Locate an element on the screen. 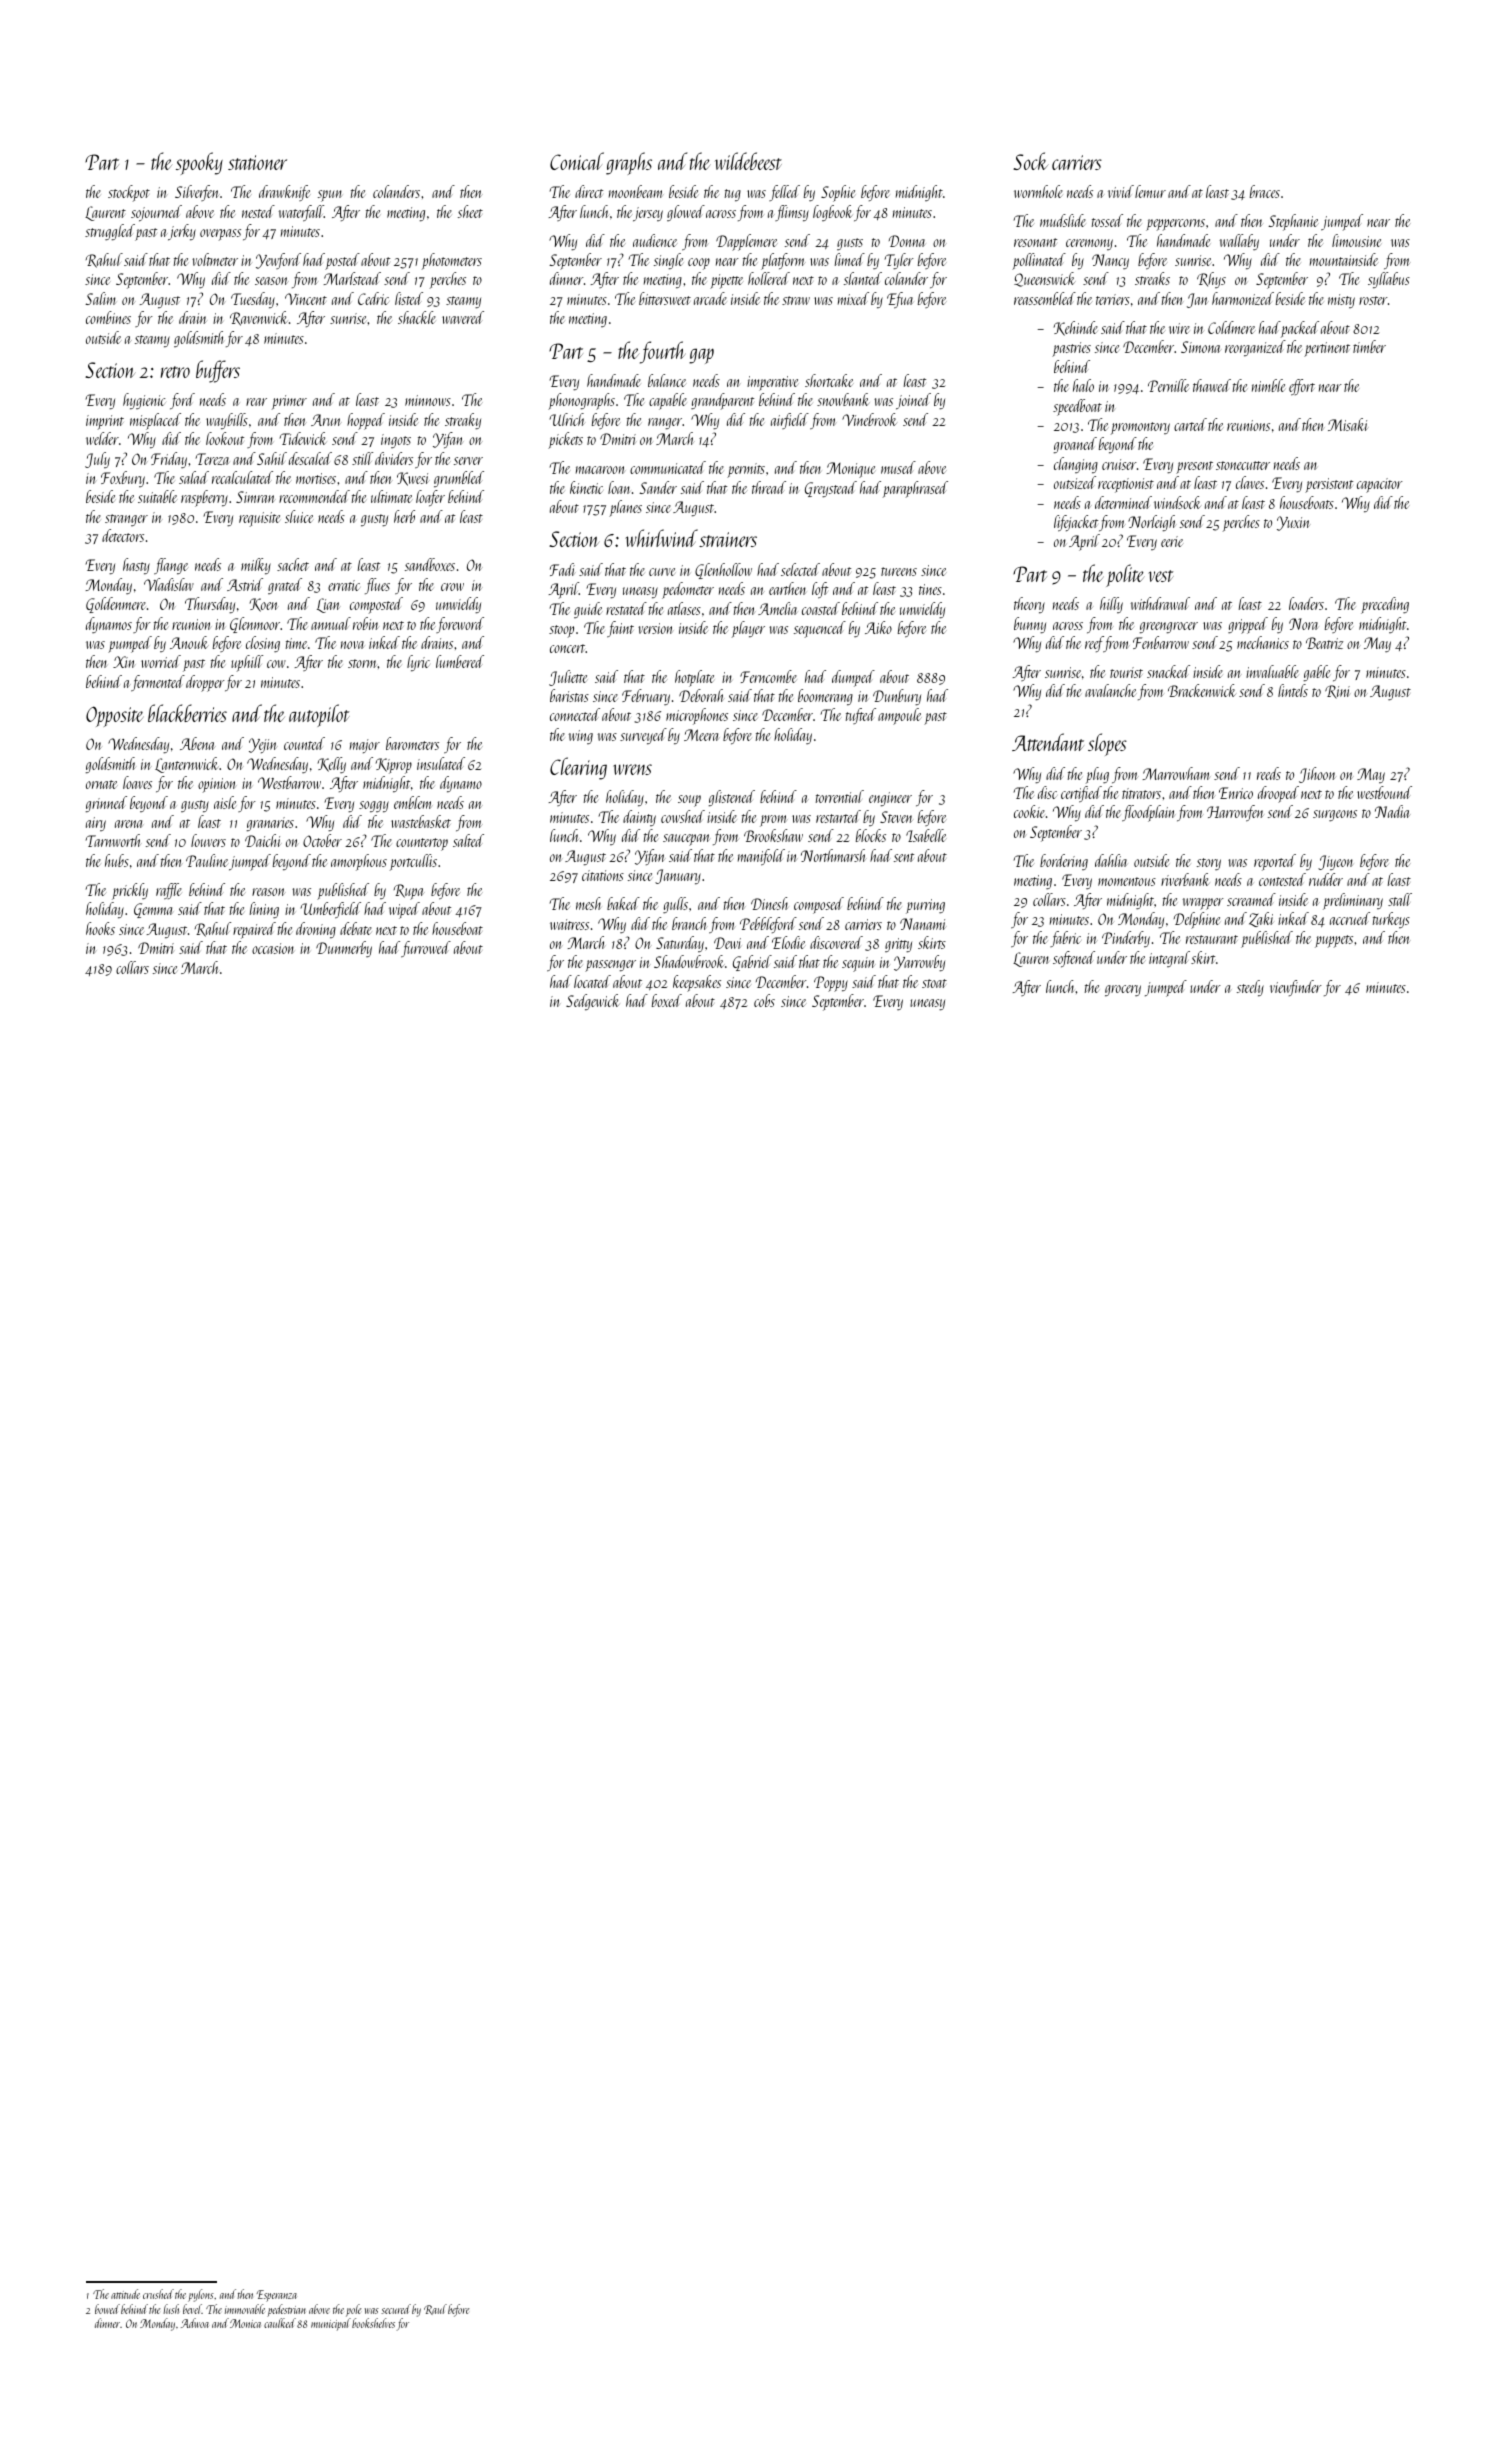 This screenshot has height=2464, width=1496. steely is located at coordinates (1250, 988).
